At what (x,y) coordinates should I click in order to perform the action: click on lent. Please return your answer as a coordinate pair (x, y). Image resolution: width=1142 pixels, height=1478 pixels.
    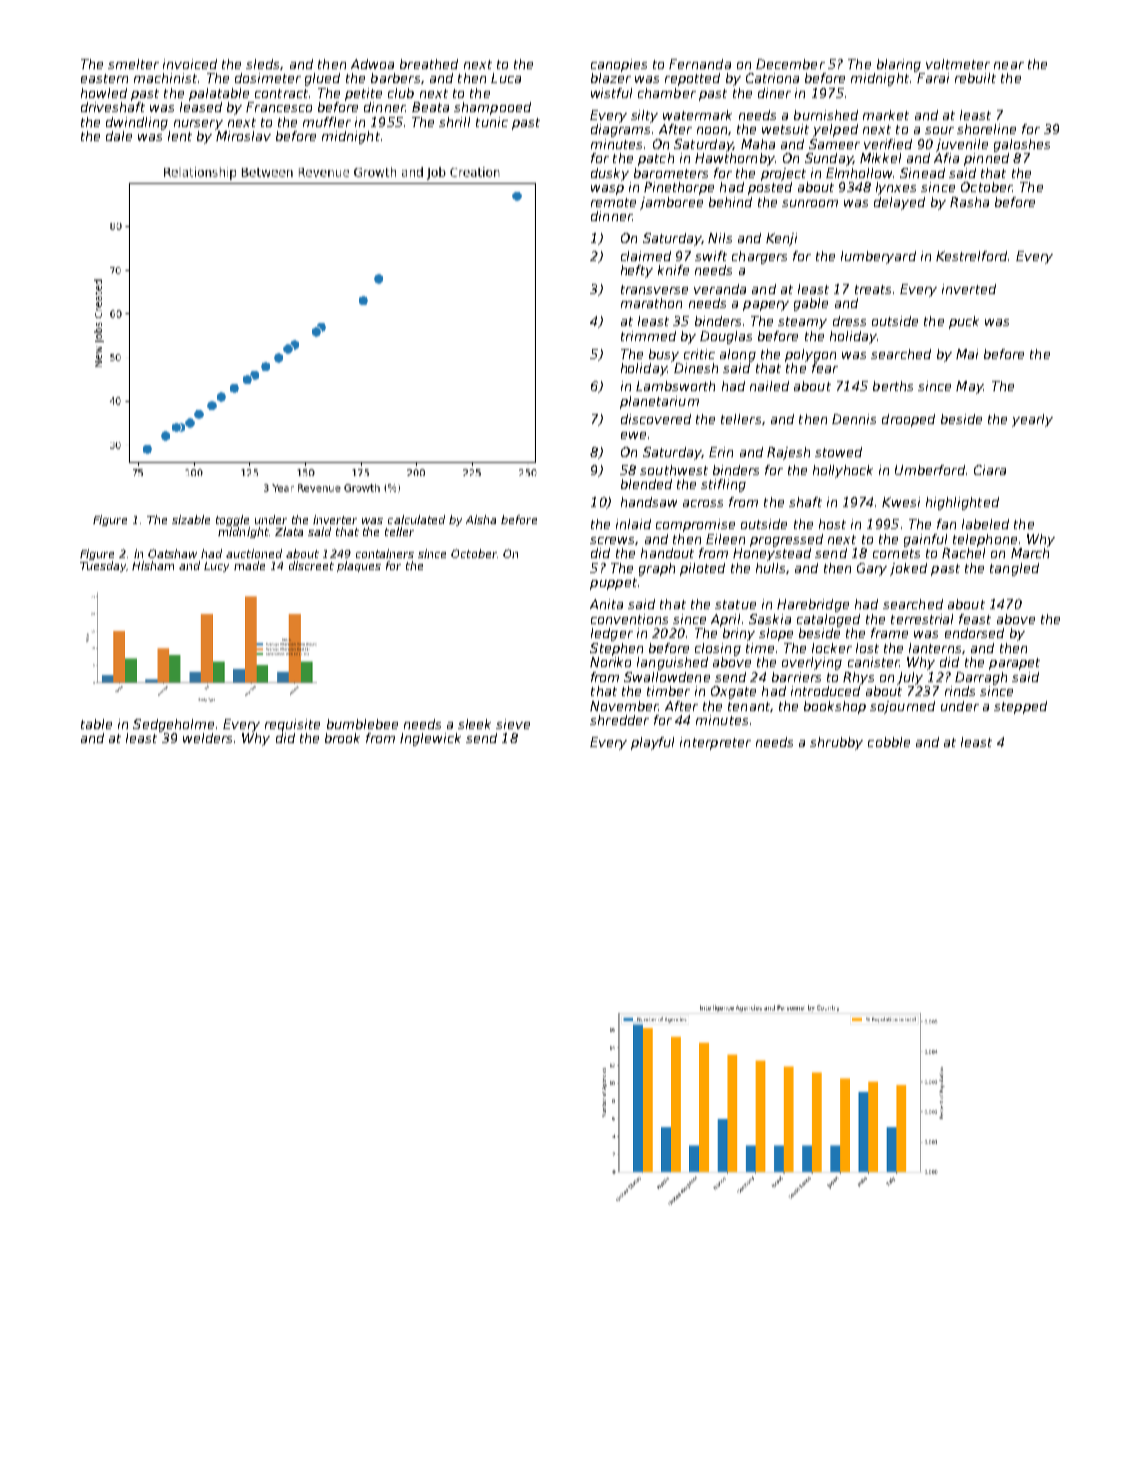
    Looking at the image, I should click on (180, 136).
